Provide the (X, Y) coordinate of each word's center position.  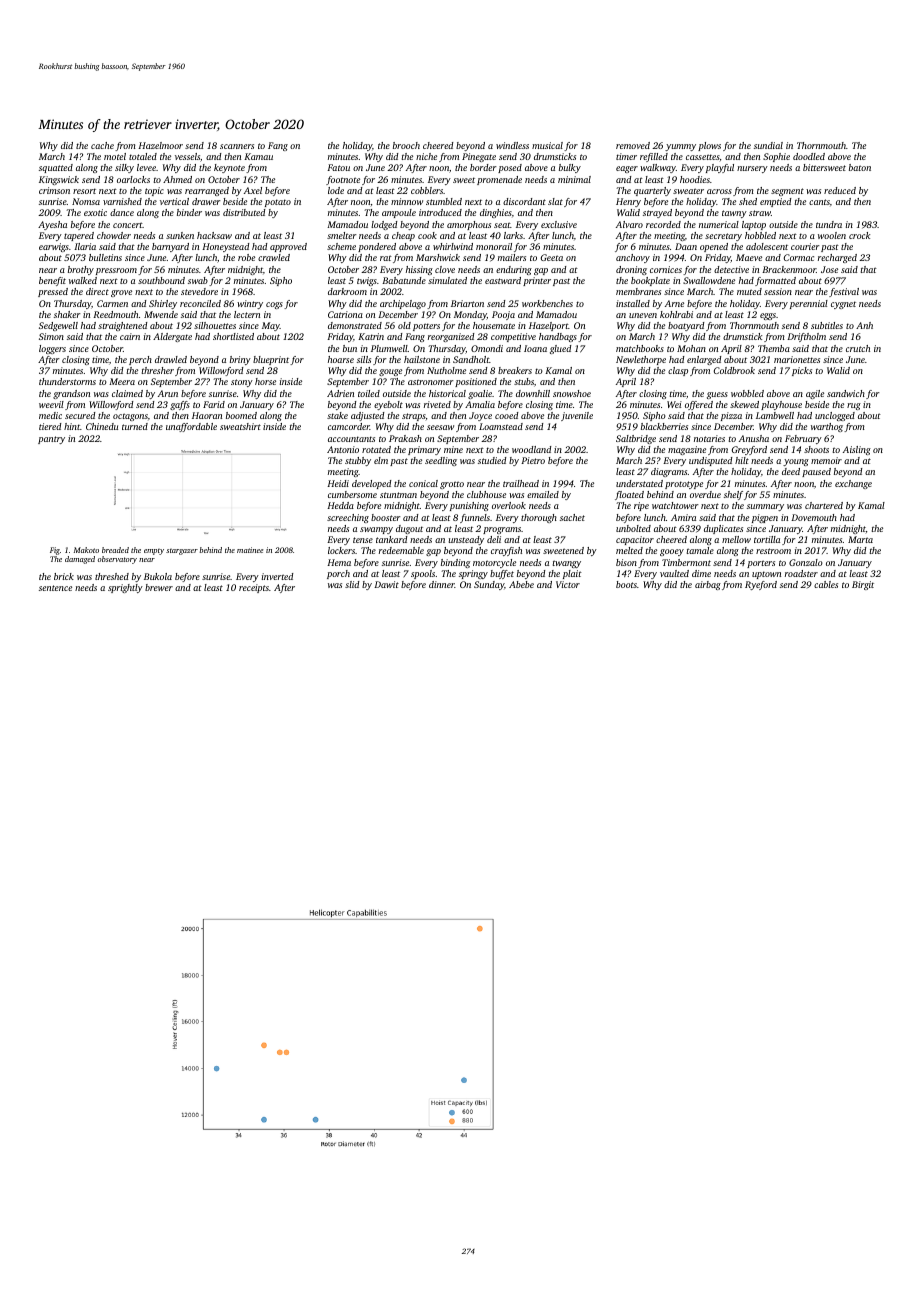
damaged (80, 560)
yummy (680, 147)
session (778, 291)
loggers (52, 349)
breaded (115, 550)
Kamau (258, 156)
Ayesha (52, 225)
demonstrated (355, 325)
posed (510, 168)
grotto (452, 485)
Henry (628, 202)
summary (765, 507)
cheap (403, 236)
